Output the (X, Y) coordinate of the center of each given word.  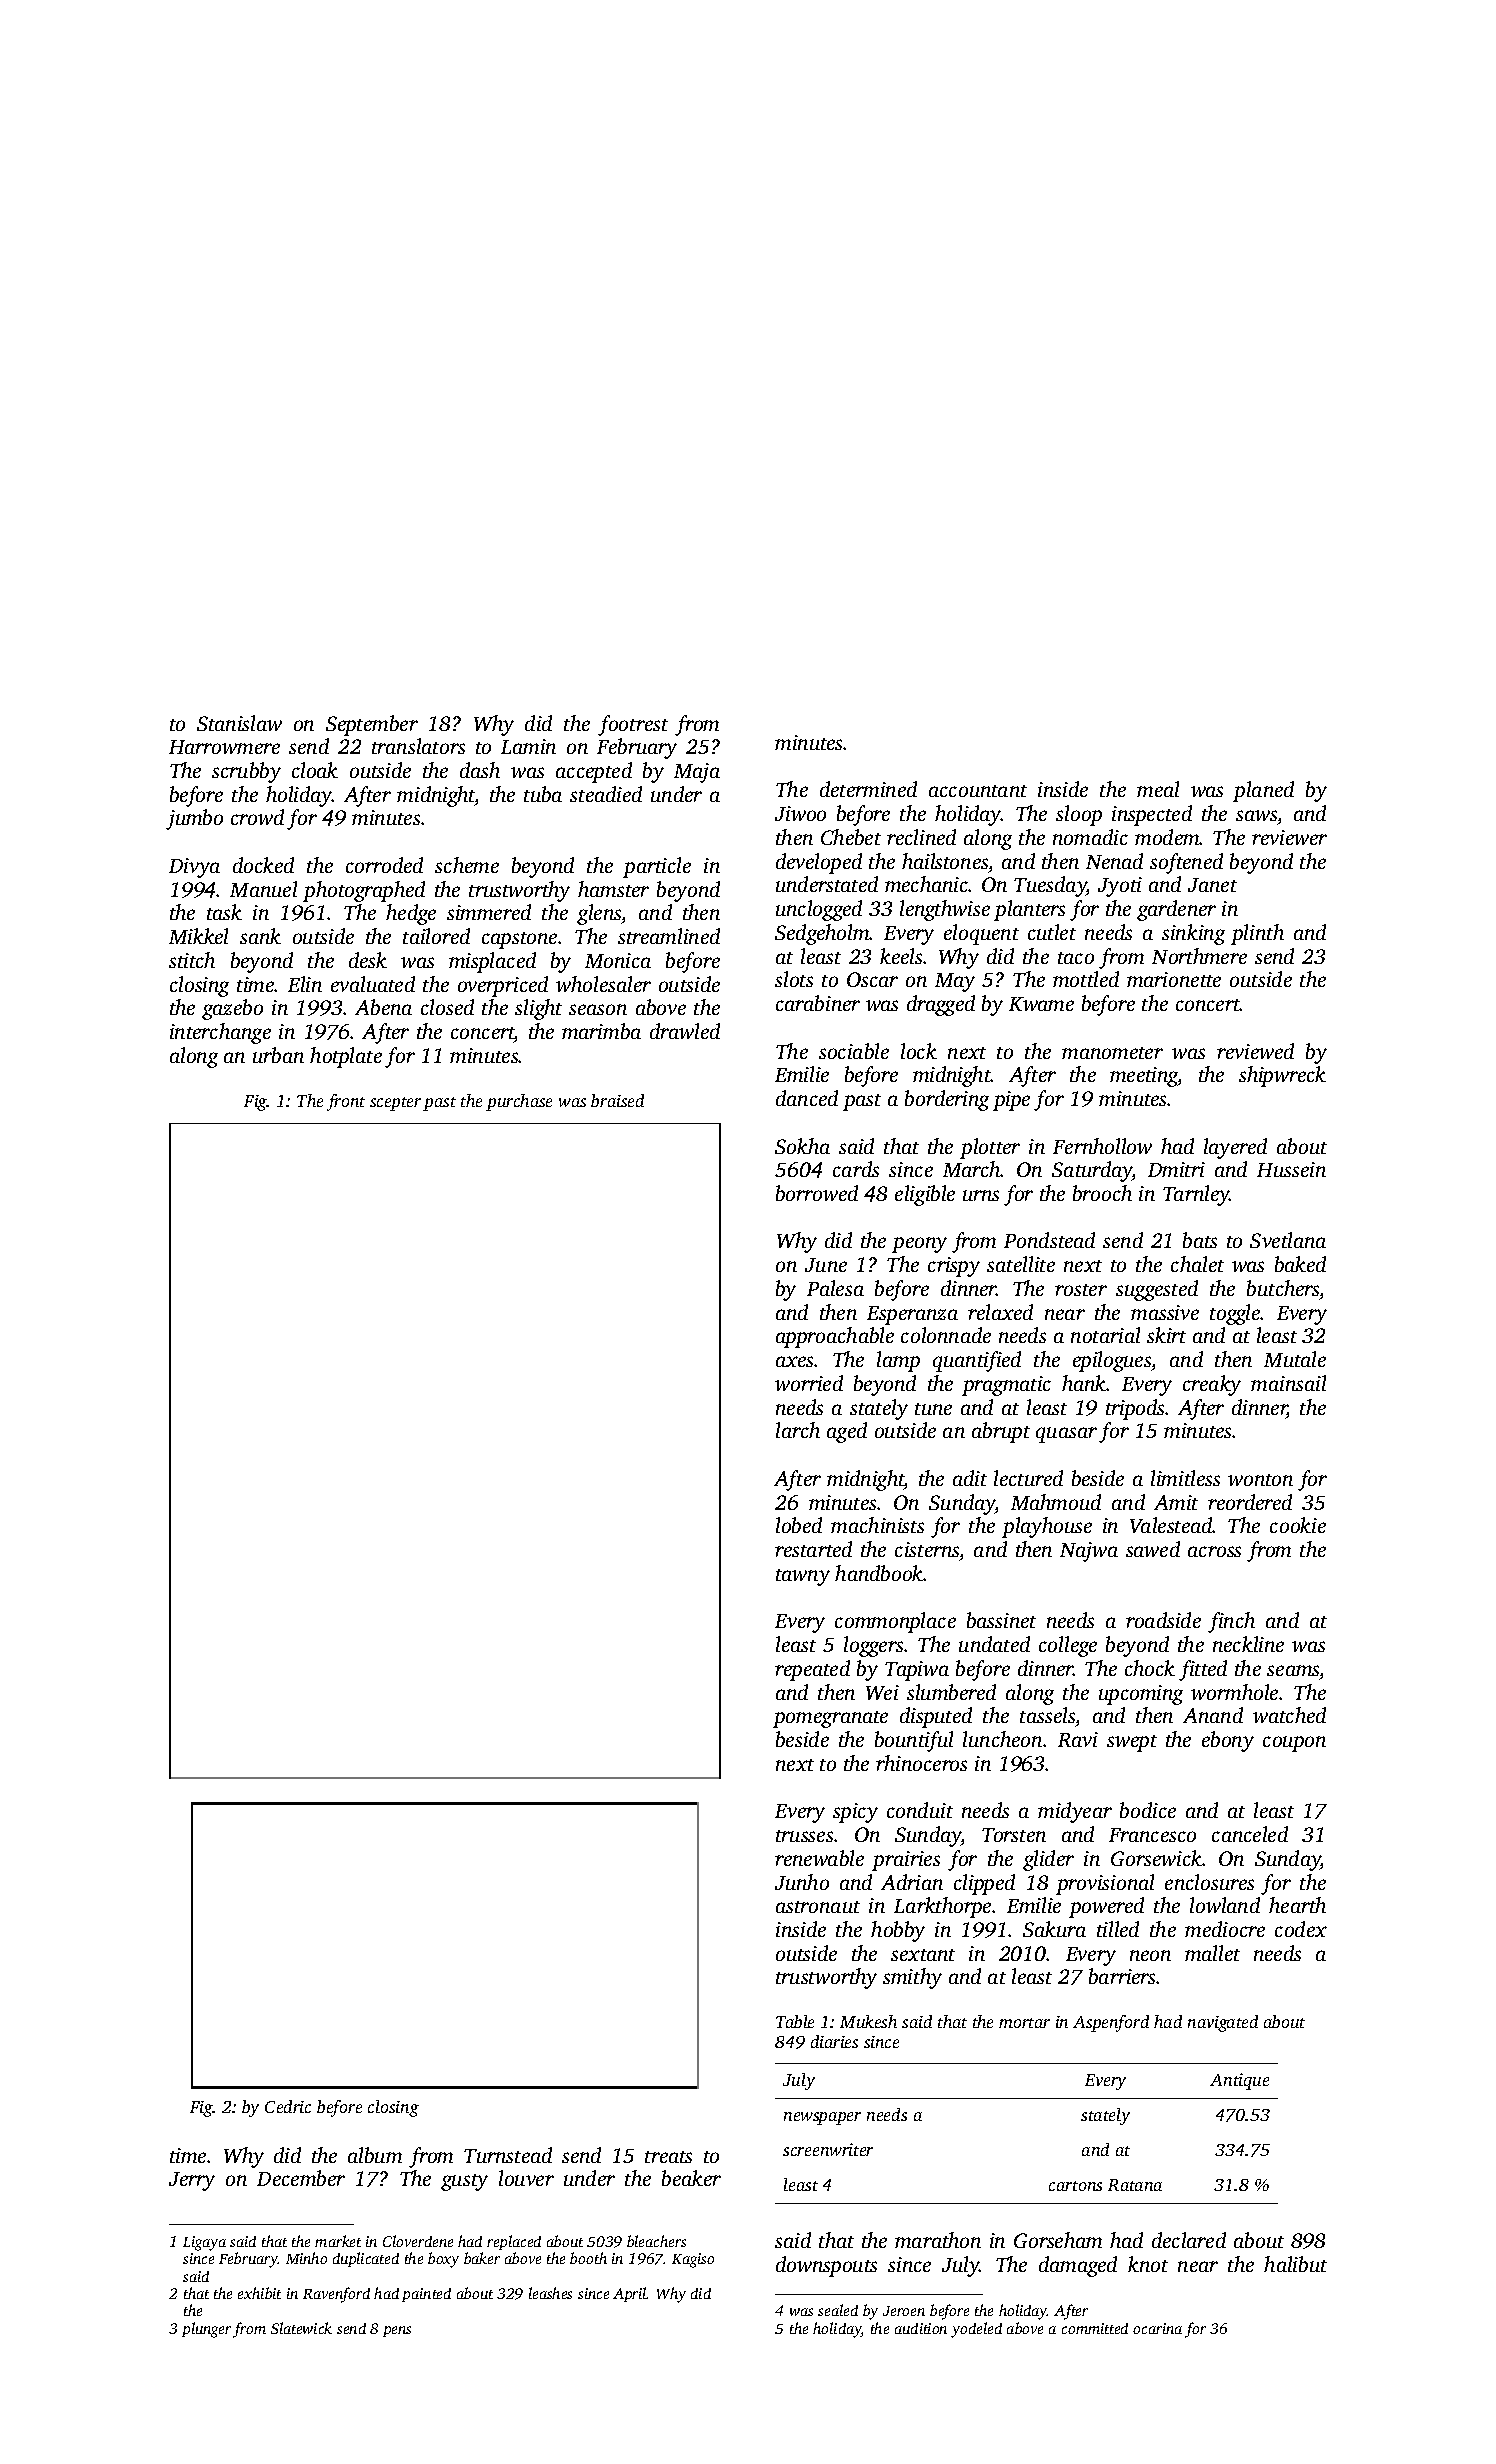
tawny (803, 1577)
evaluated (373, 984)
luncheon (1002, 1739)
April (630, 2294)
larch (798, 1430)
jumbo (194, 819)
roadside (1163, 1620)
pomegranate (830, 1719)
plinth (1257, 934)
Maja (697, 773)
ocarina (1157, 2328)
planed (1263, 791)
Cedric (288, 2106)
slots (794, 979)
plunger (206, 2330)
